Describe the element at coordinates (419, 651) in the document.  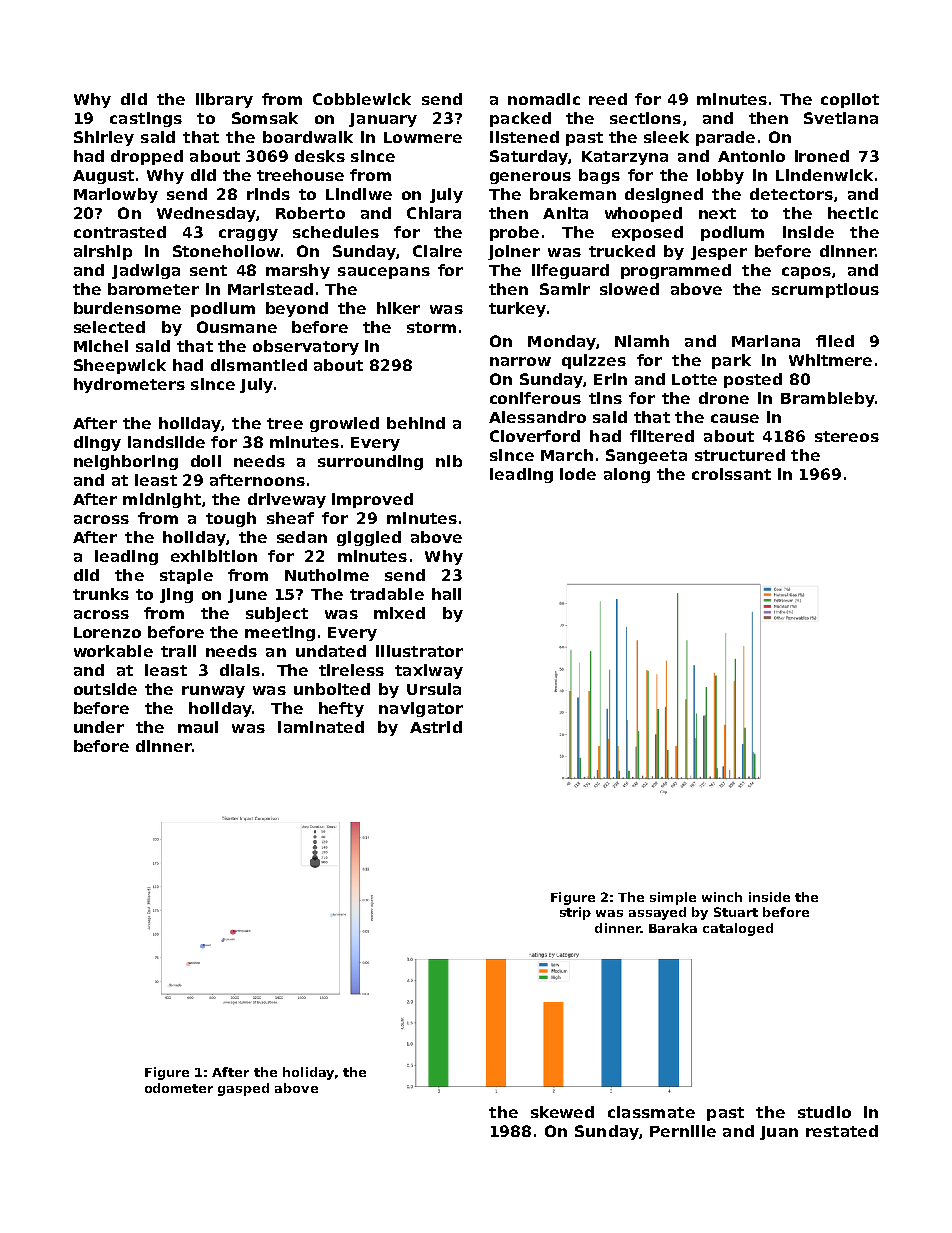
I see `illustrator` at that location.
